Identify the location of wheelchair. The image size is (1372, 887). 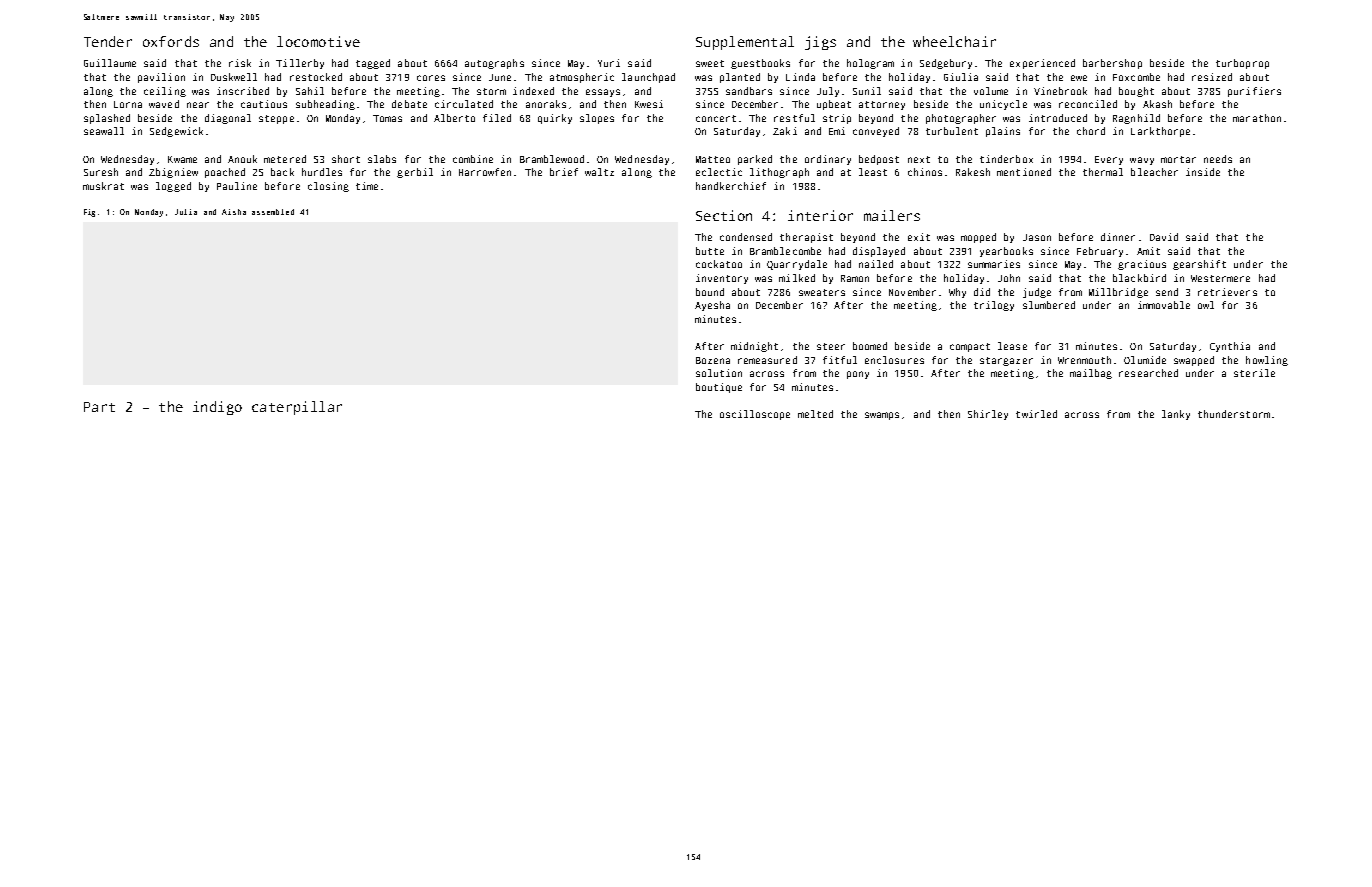
(954, 41).
